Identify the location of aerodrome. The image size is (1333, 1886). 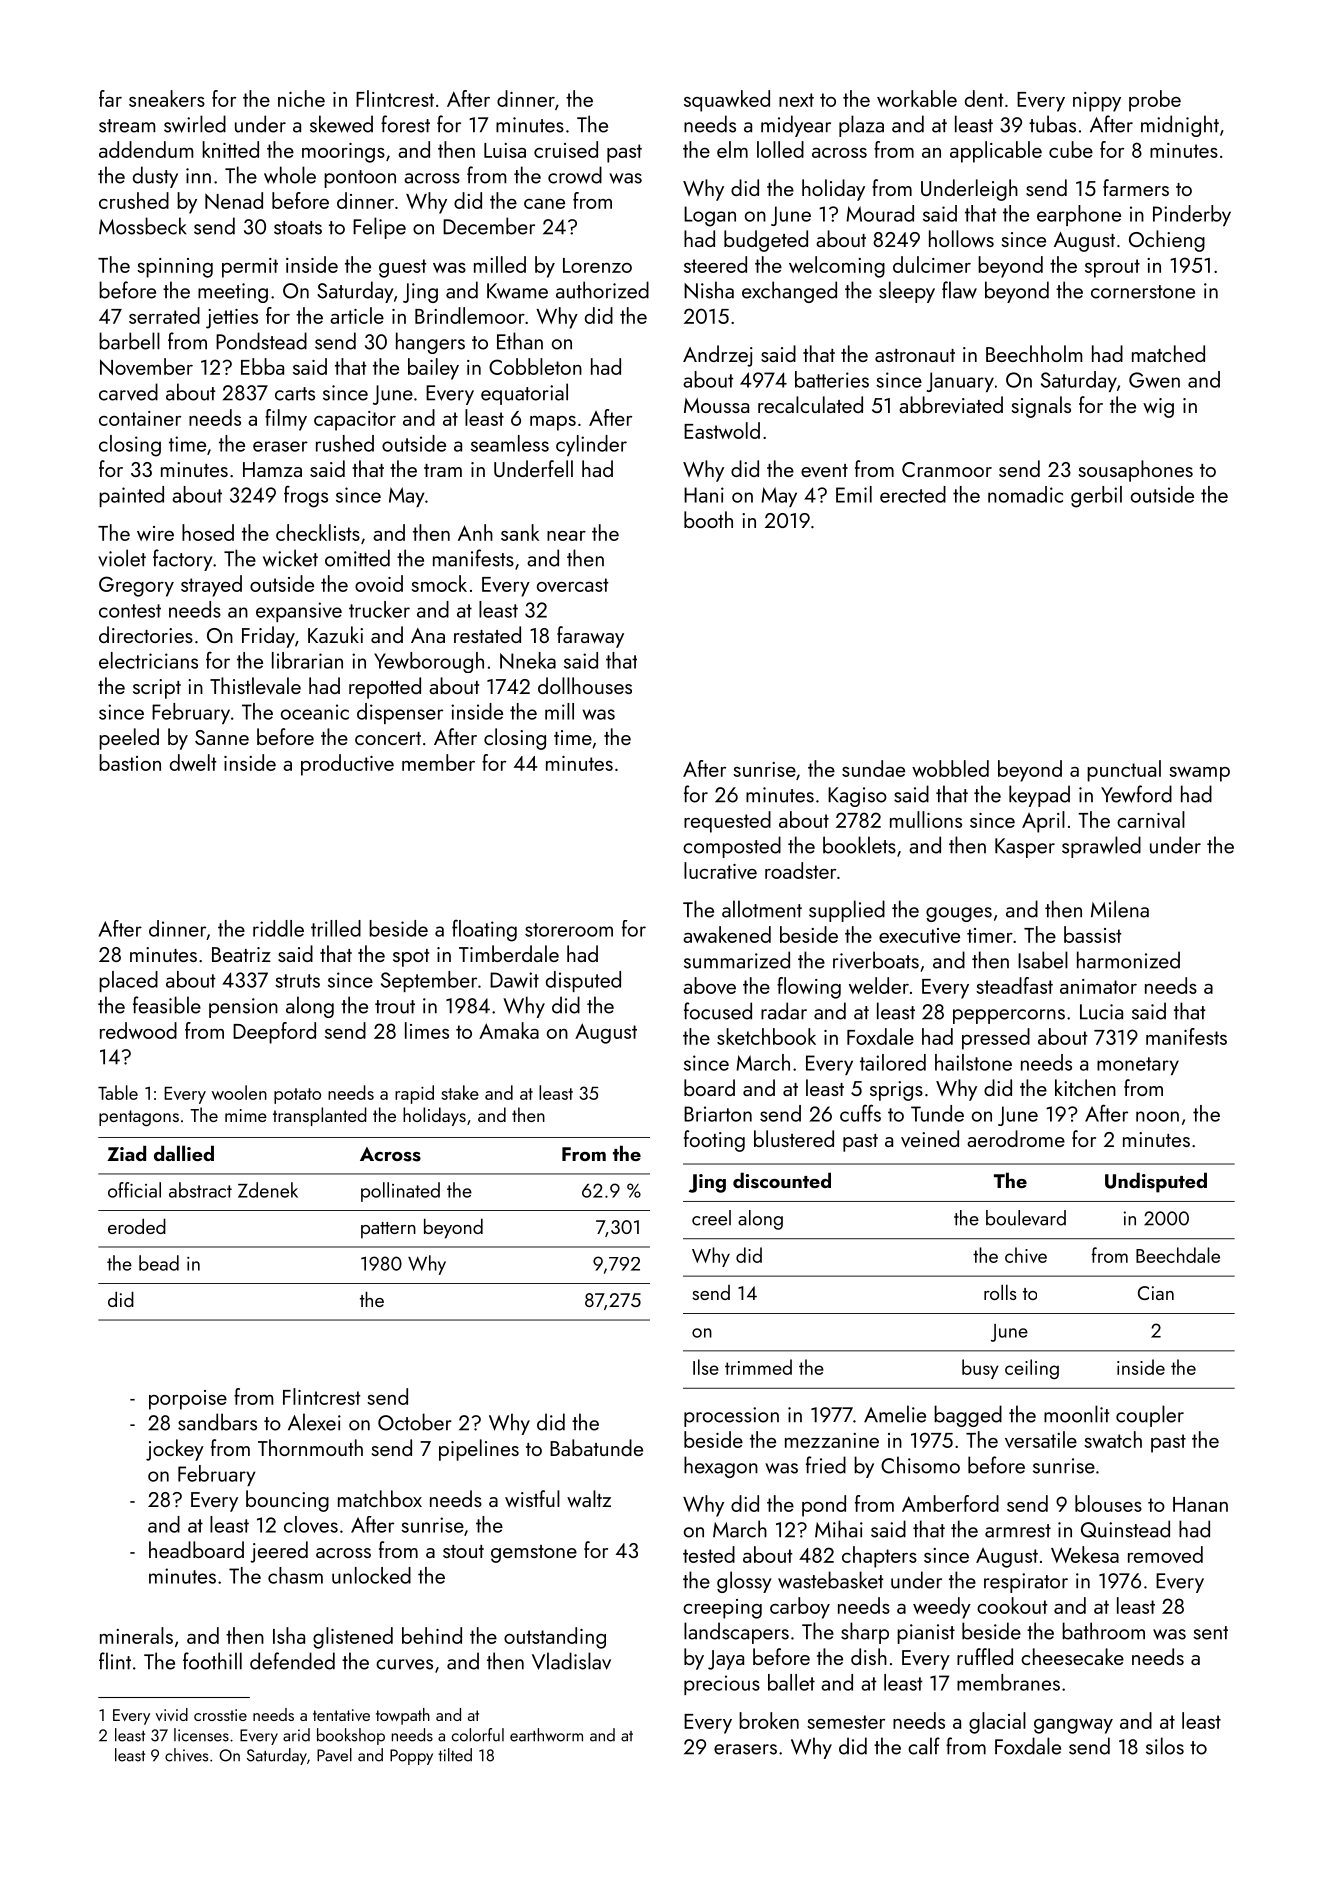
(1016, 1138).
